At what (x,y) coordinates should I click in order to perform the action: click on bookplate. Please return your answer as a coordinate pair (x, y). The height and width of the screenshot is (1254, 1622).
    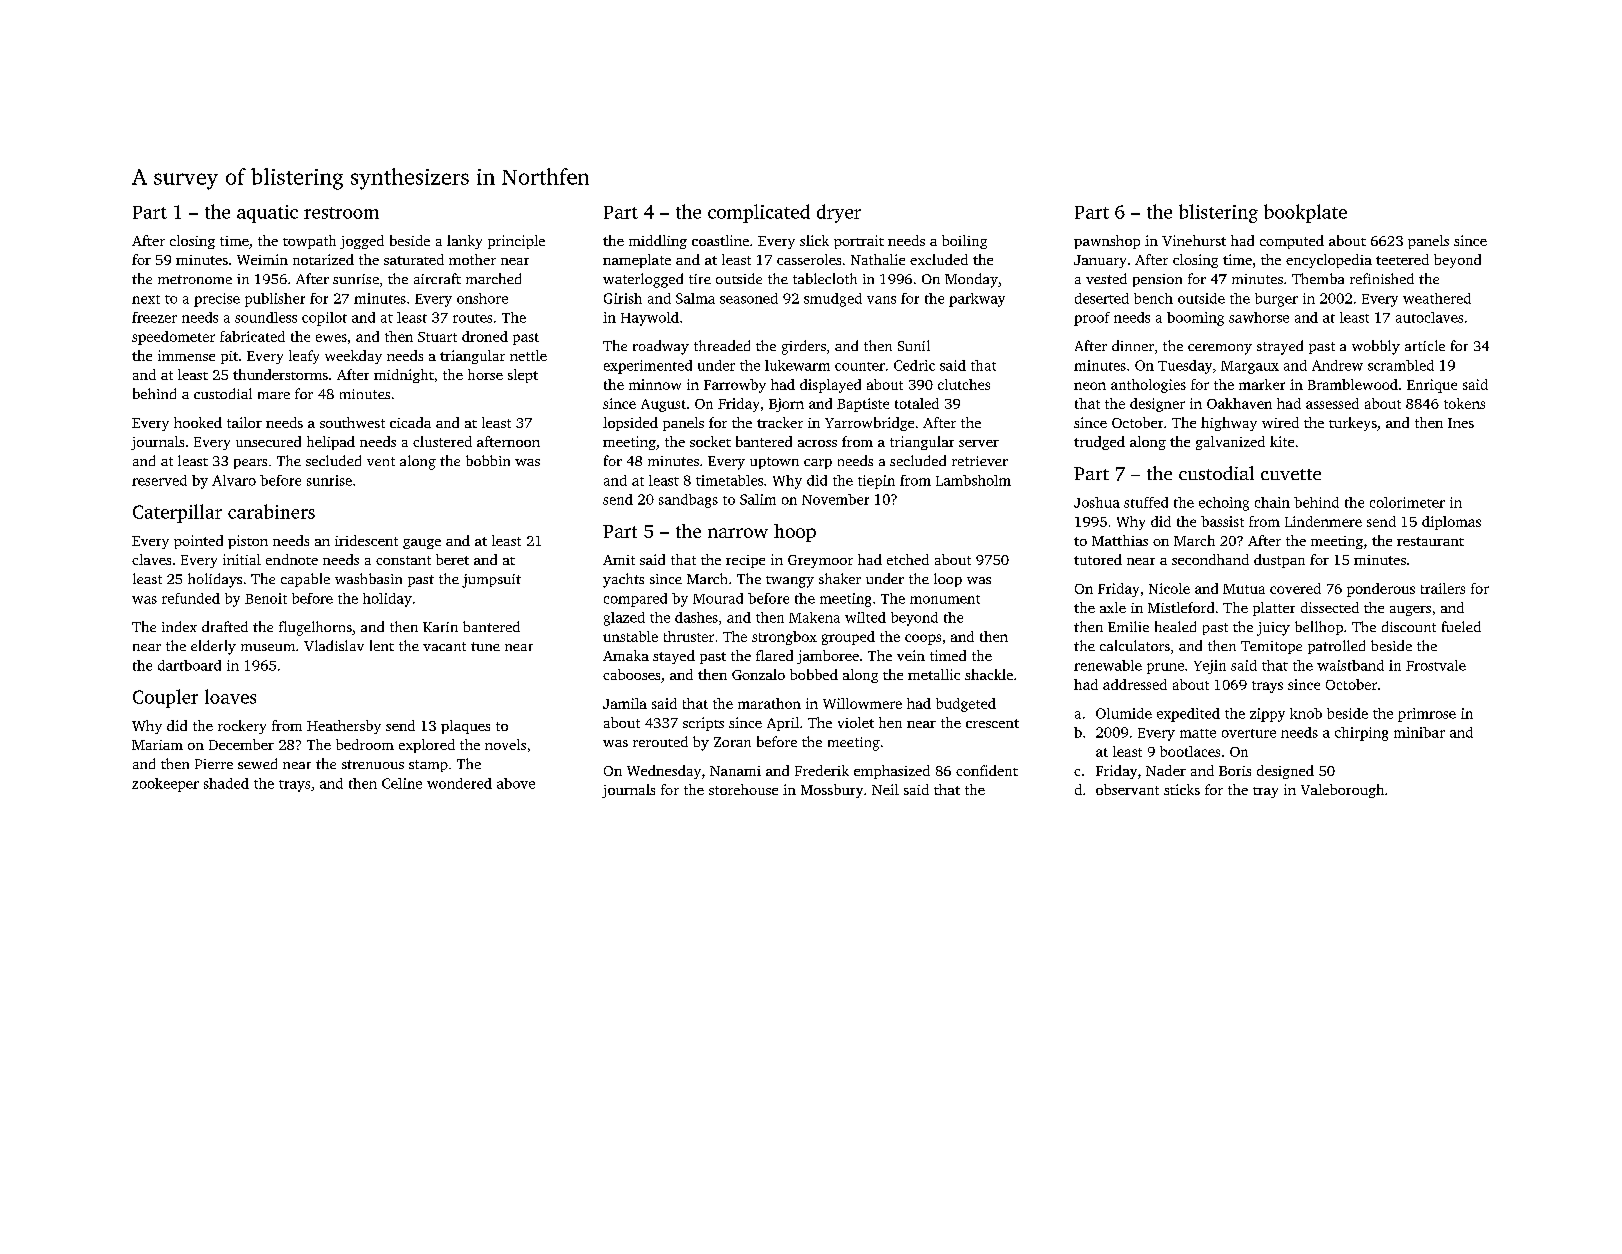
    Looking at the image, I should click on (1305, 213).
